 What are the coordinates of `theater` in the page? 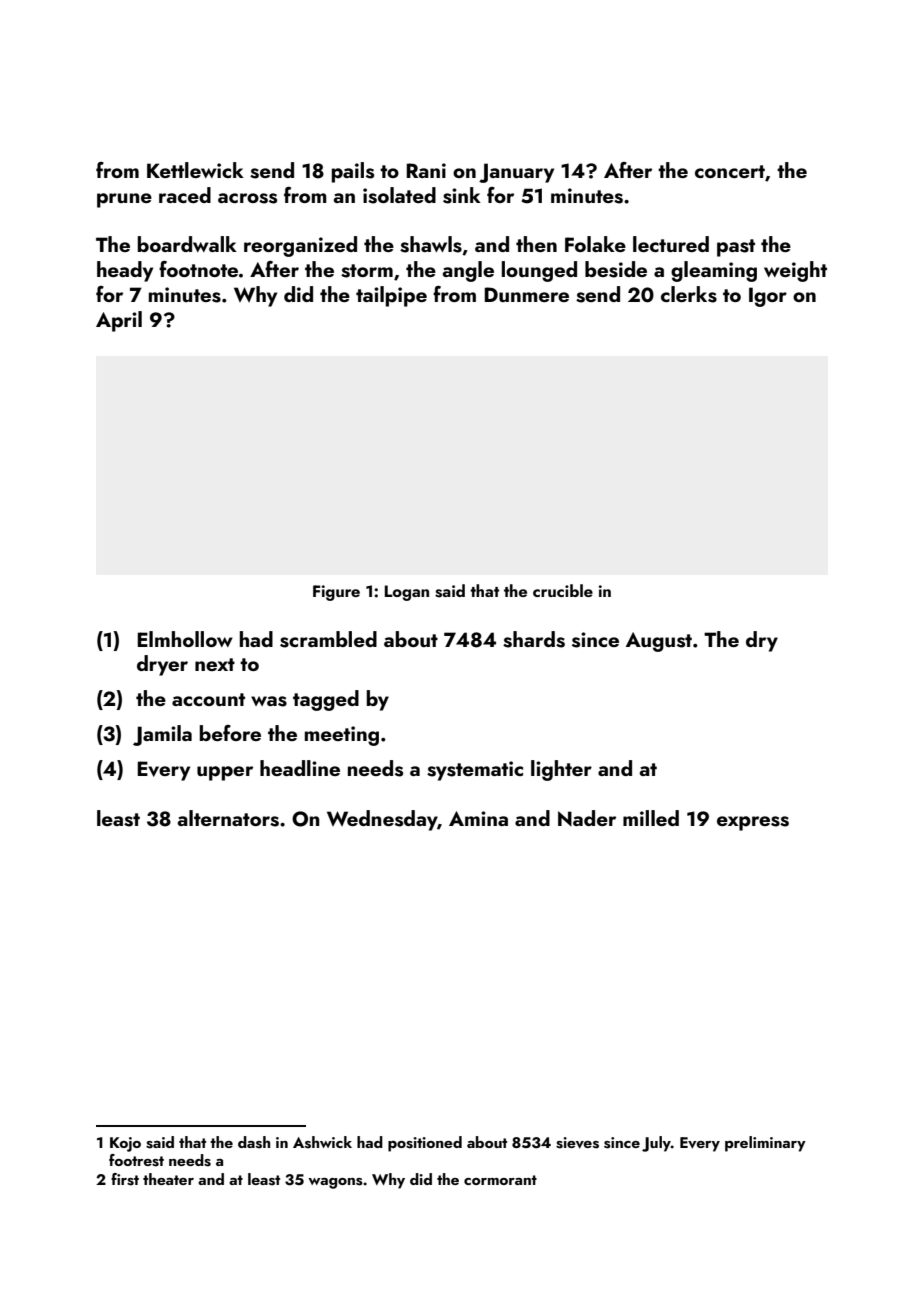 It's located at (168, 1179).
